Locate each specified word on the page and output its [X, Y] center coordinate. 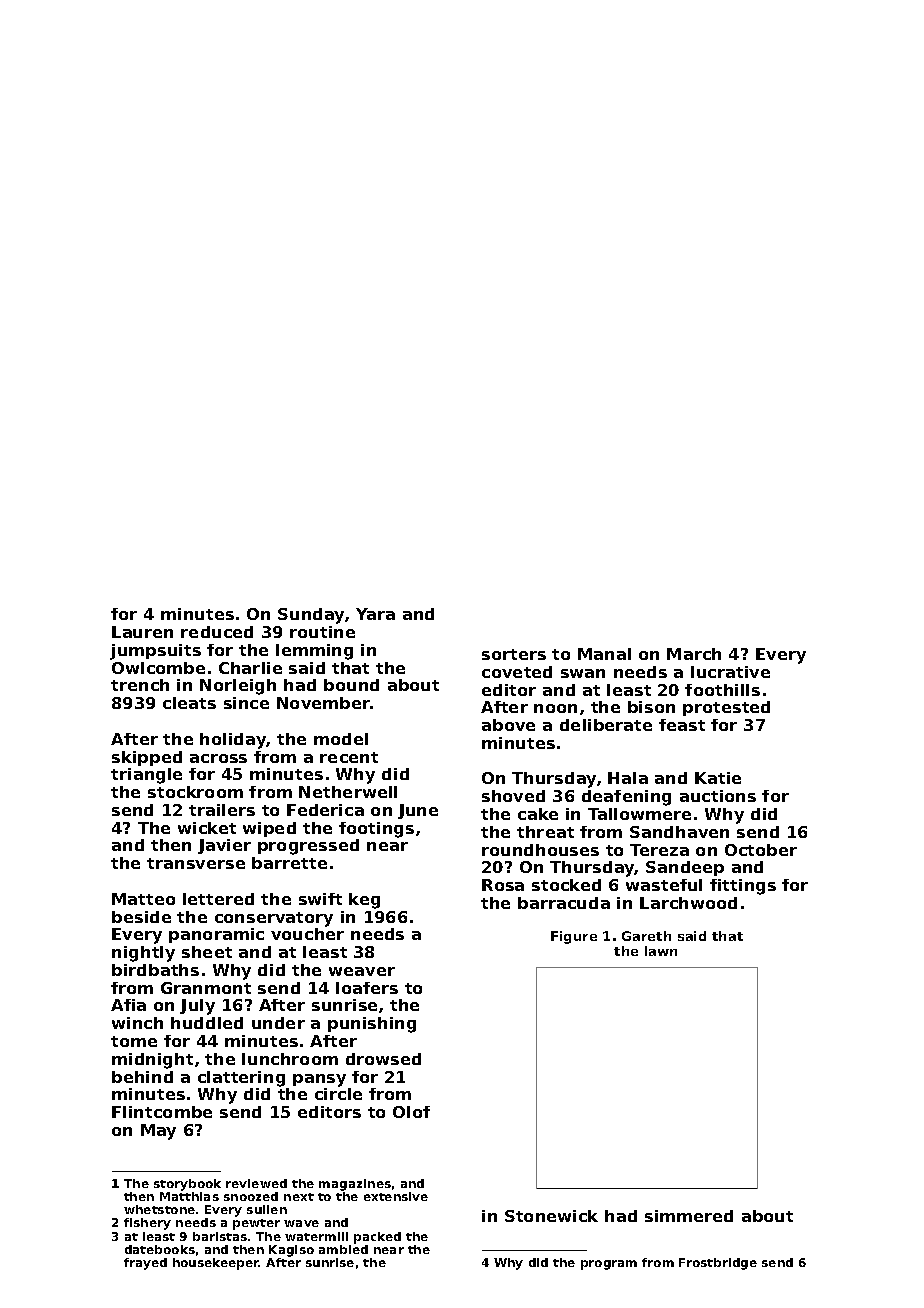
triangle [146, 776]
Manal [604, 654]
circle [338, 1094]
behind [142, 1077]
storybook [187, 1185]
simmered [689, 1216]
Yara [375, 614]
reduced [217, 632]
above [508, 725]
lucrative [730, 672]
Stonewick [551, 1216]
